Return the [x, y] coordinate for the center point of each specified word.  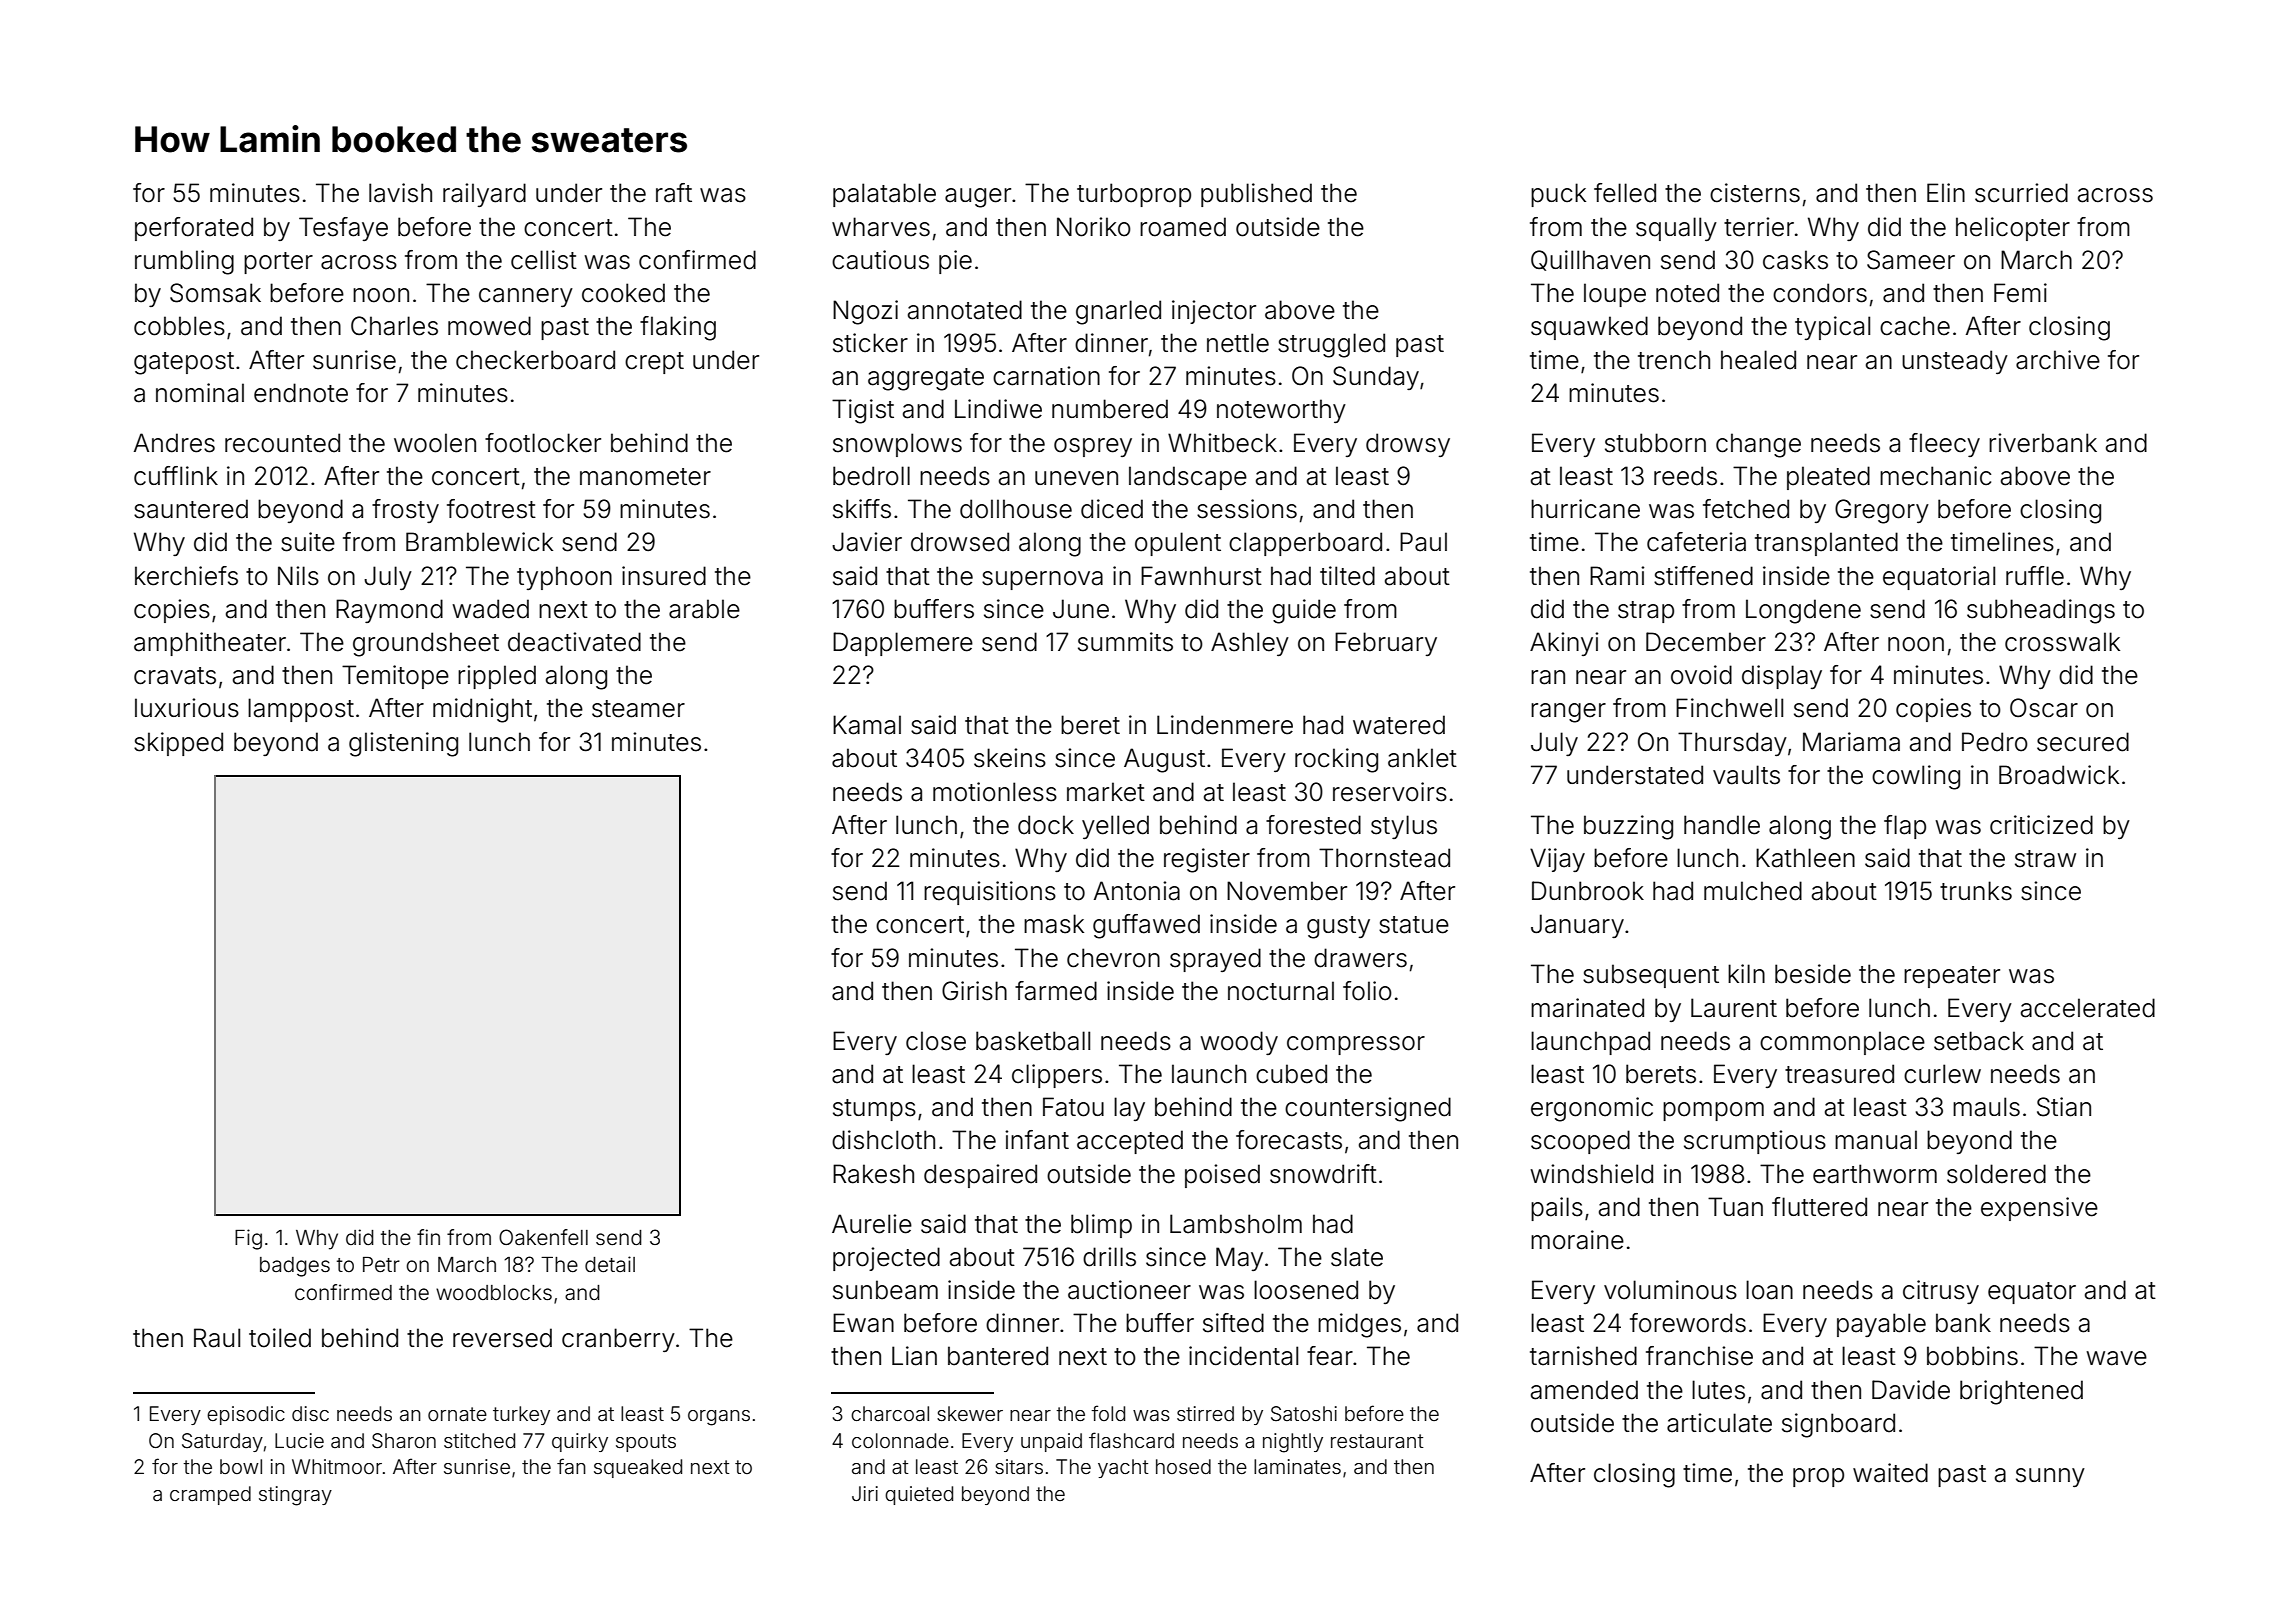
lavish [400, 193]
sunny [2050, 1477]
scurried [2021, 193]
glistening [403, 744]
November [1287, 891]
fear [1330, 1356]
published [1256, 195]
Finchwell [1729, 708]
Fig [248, 1239]
